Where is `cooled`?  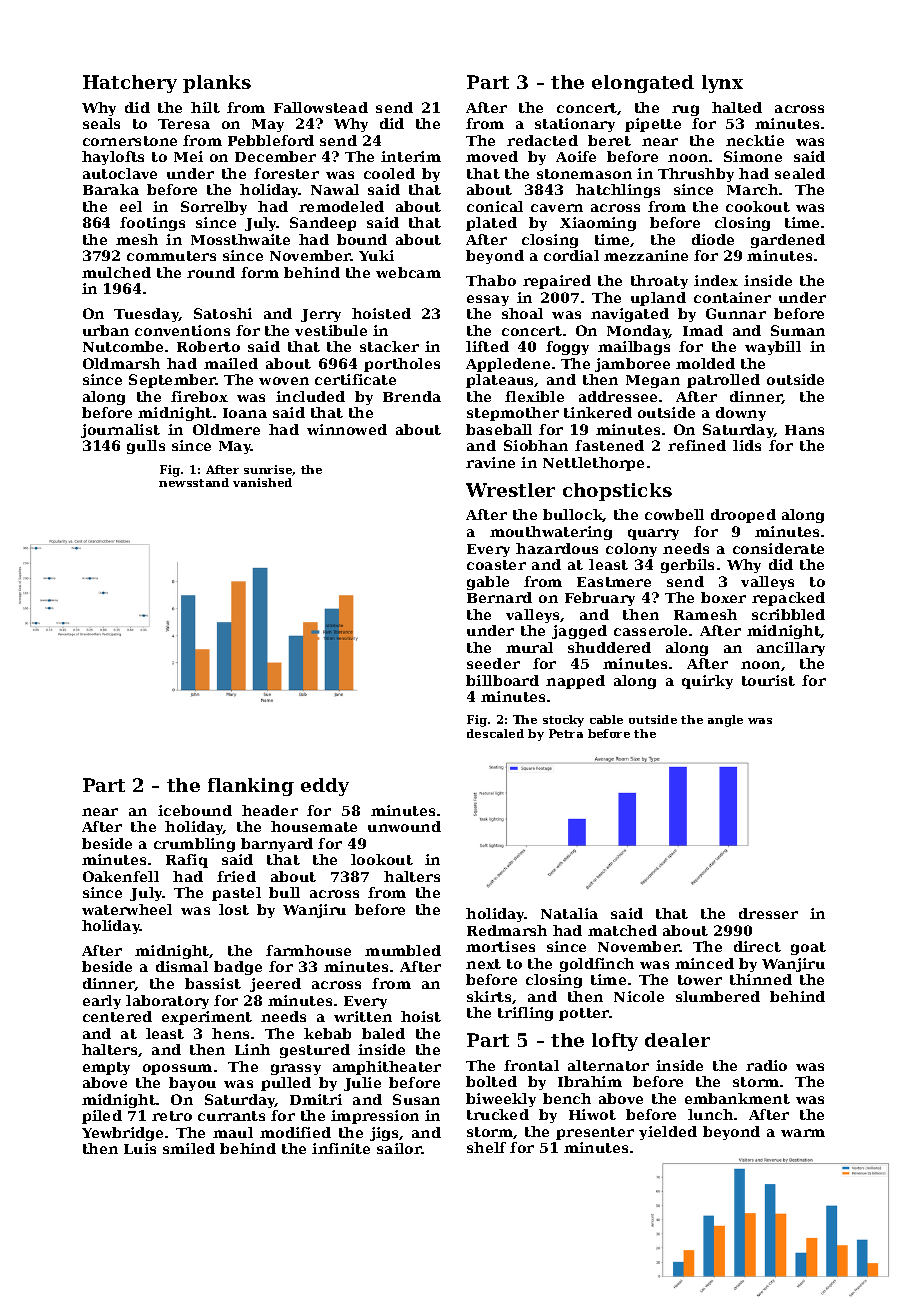 cooled is located at coordinates (389, 173).
